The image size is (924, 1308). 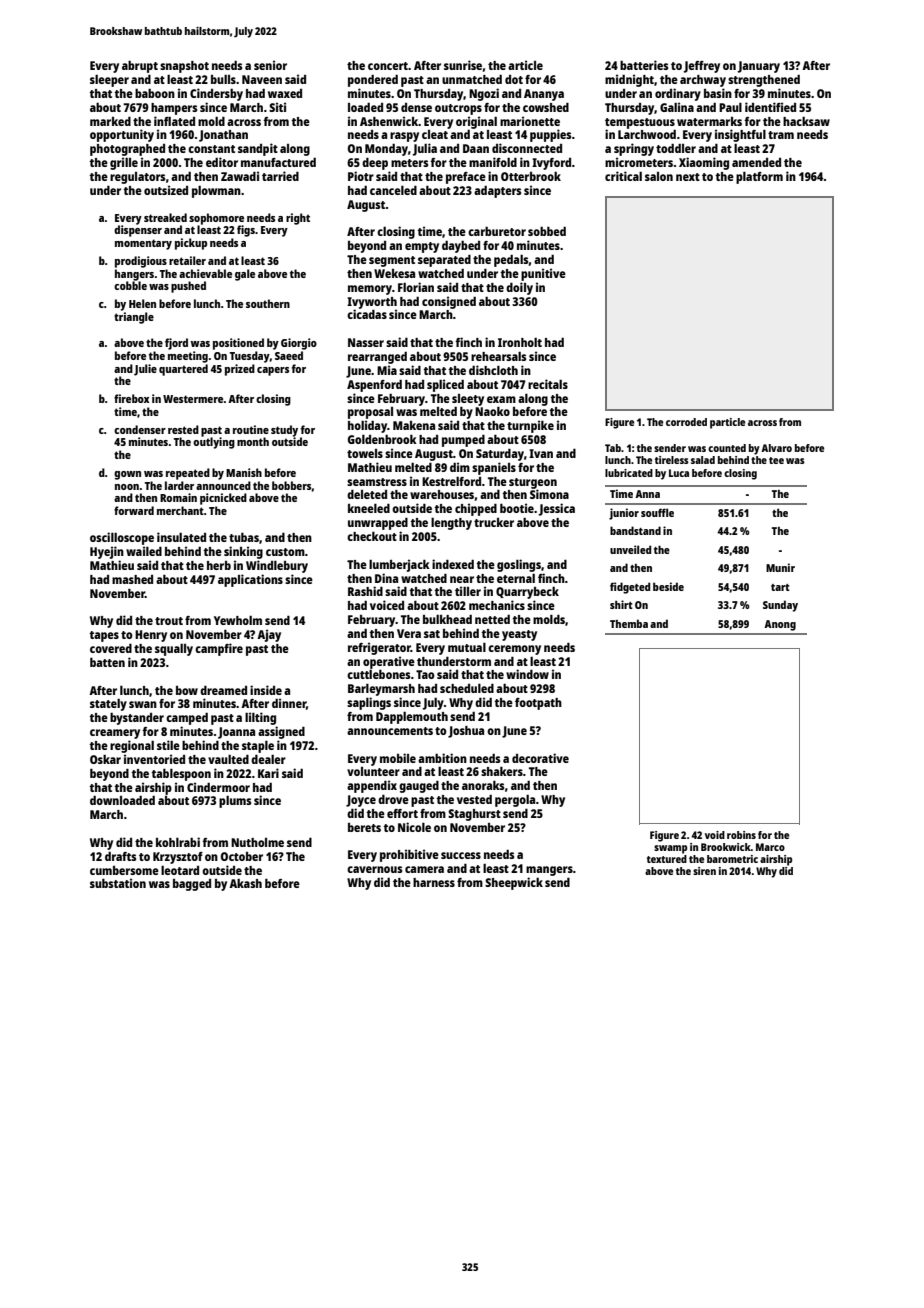 I want to click on success, so click(x=461, y=855).
